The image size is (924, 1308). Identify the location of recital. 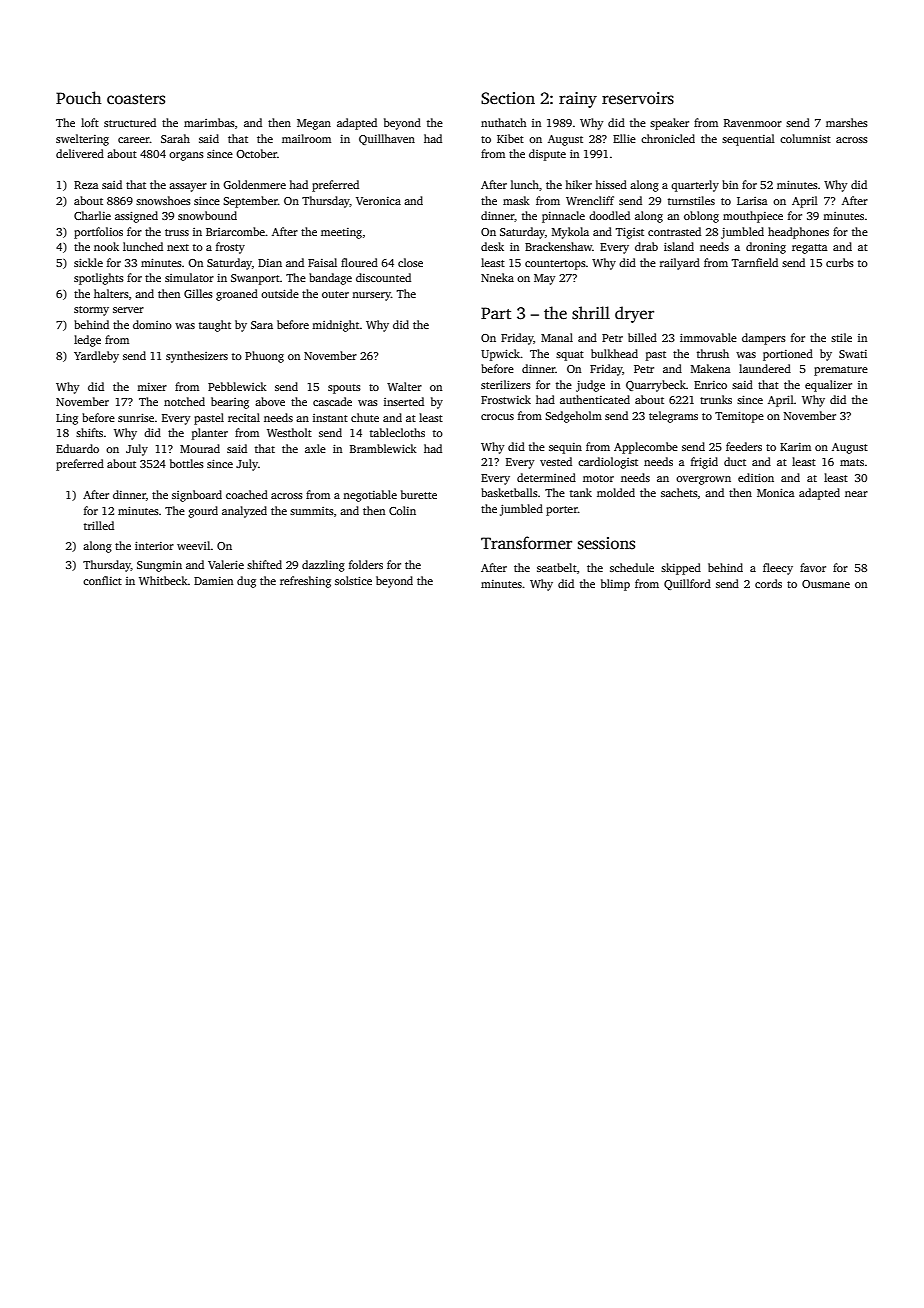
(244, 417).
